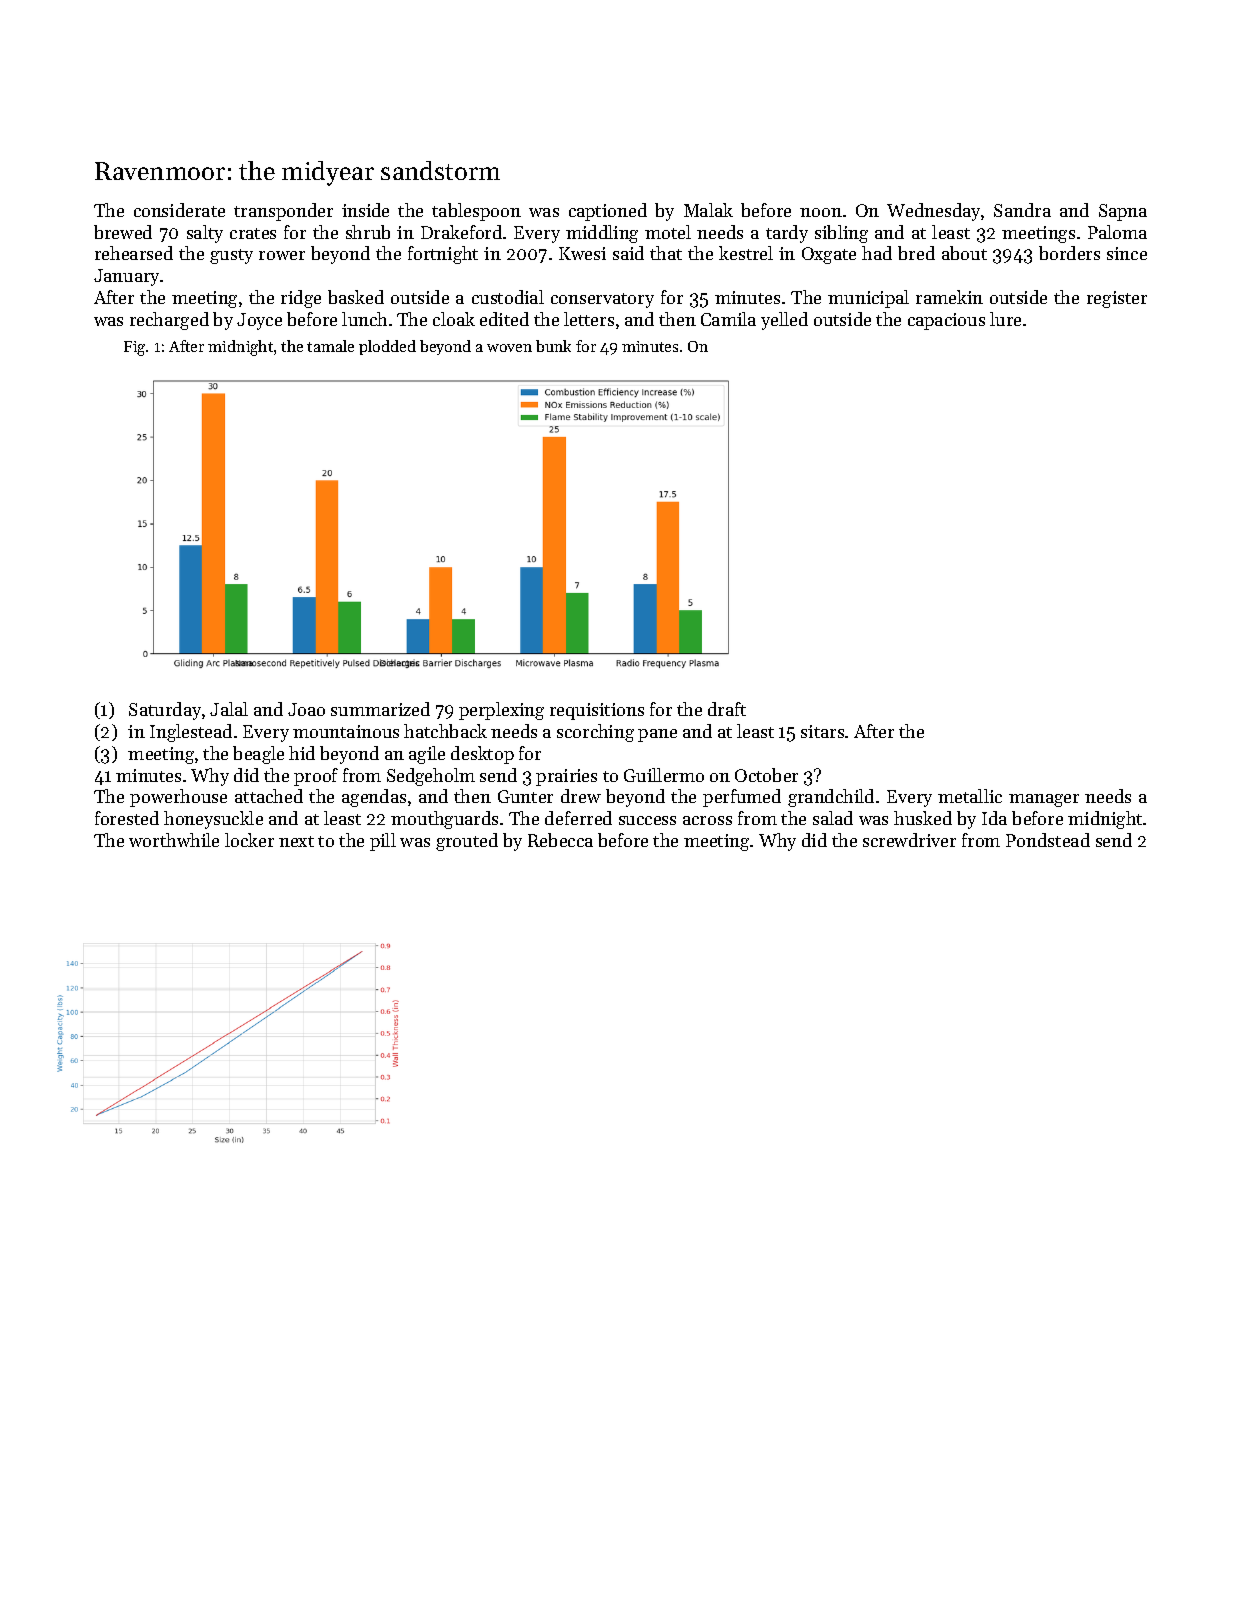 This page has height=1608, width=1242. I want to click on Inglestead, so click(191, 733).
